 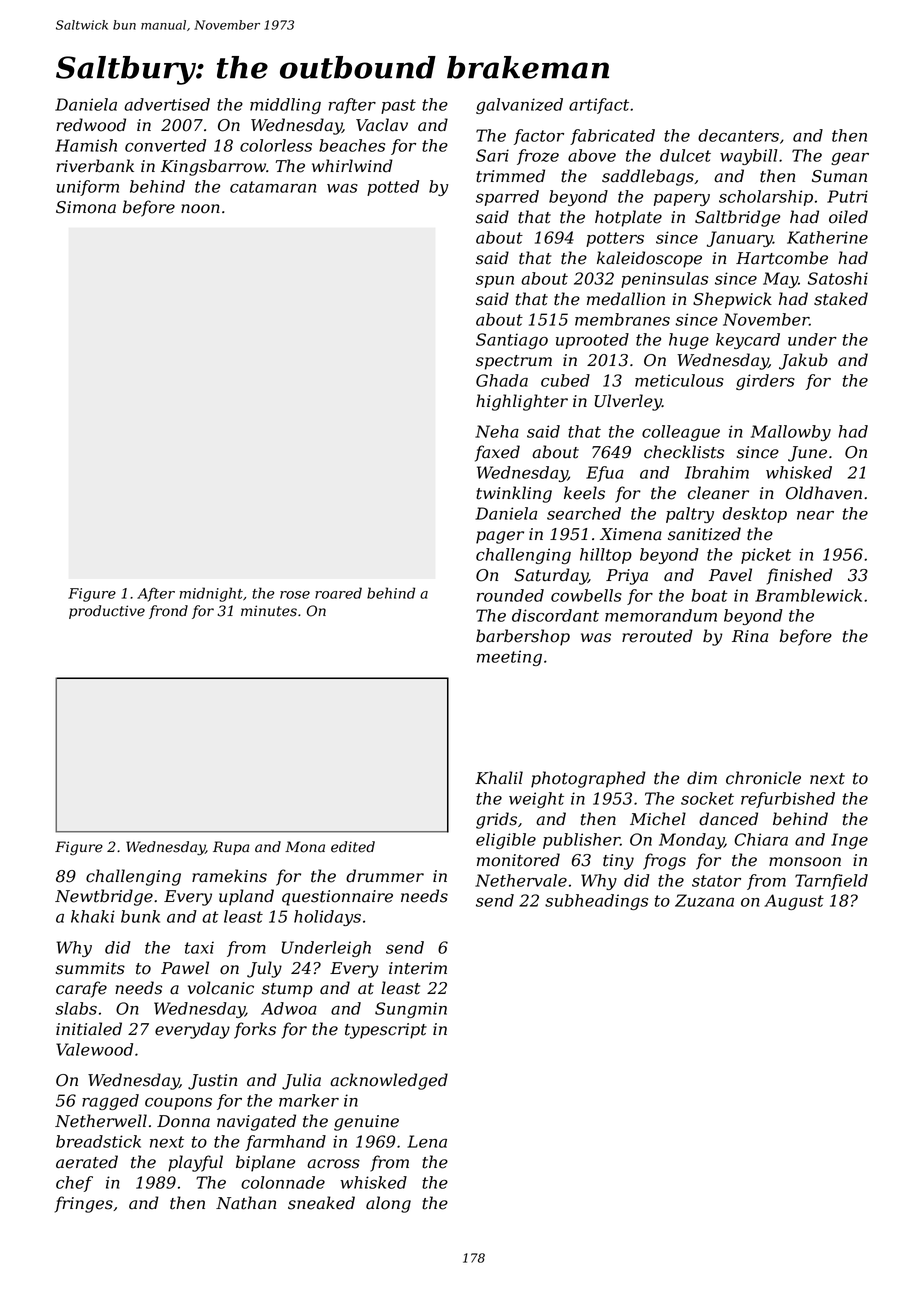 What do you see at coordinates (212, 1082) in the screenshot?
I see `Justin` at bounding box center [212, 1082].
